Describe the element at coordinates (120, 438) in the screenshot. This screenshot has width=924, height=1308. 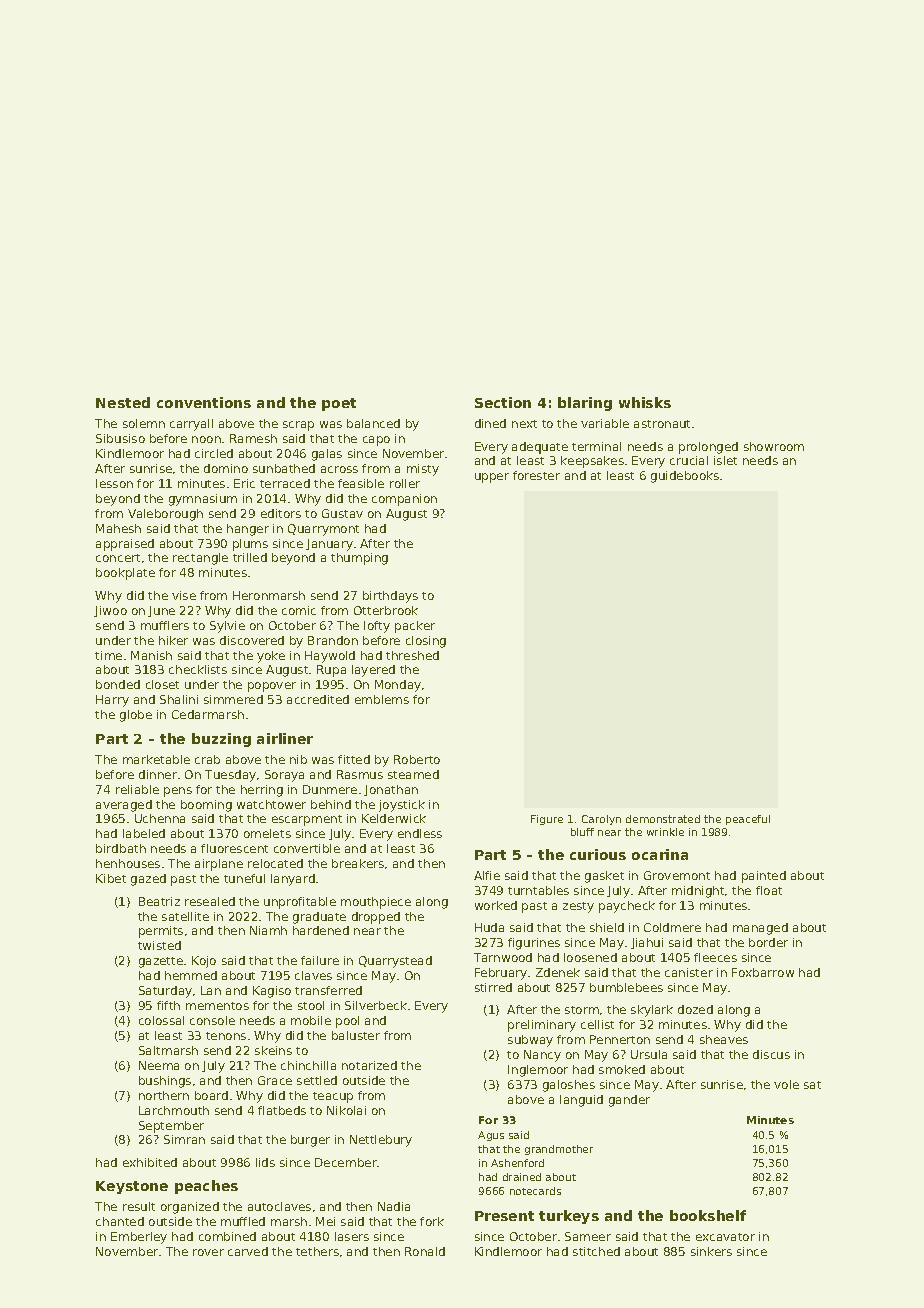
I see `Sibusiso` at that location.
